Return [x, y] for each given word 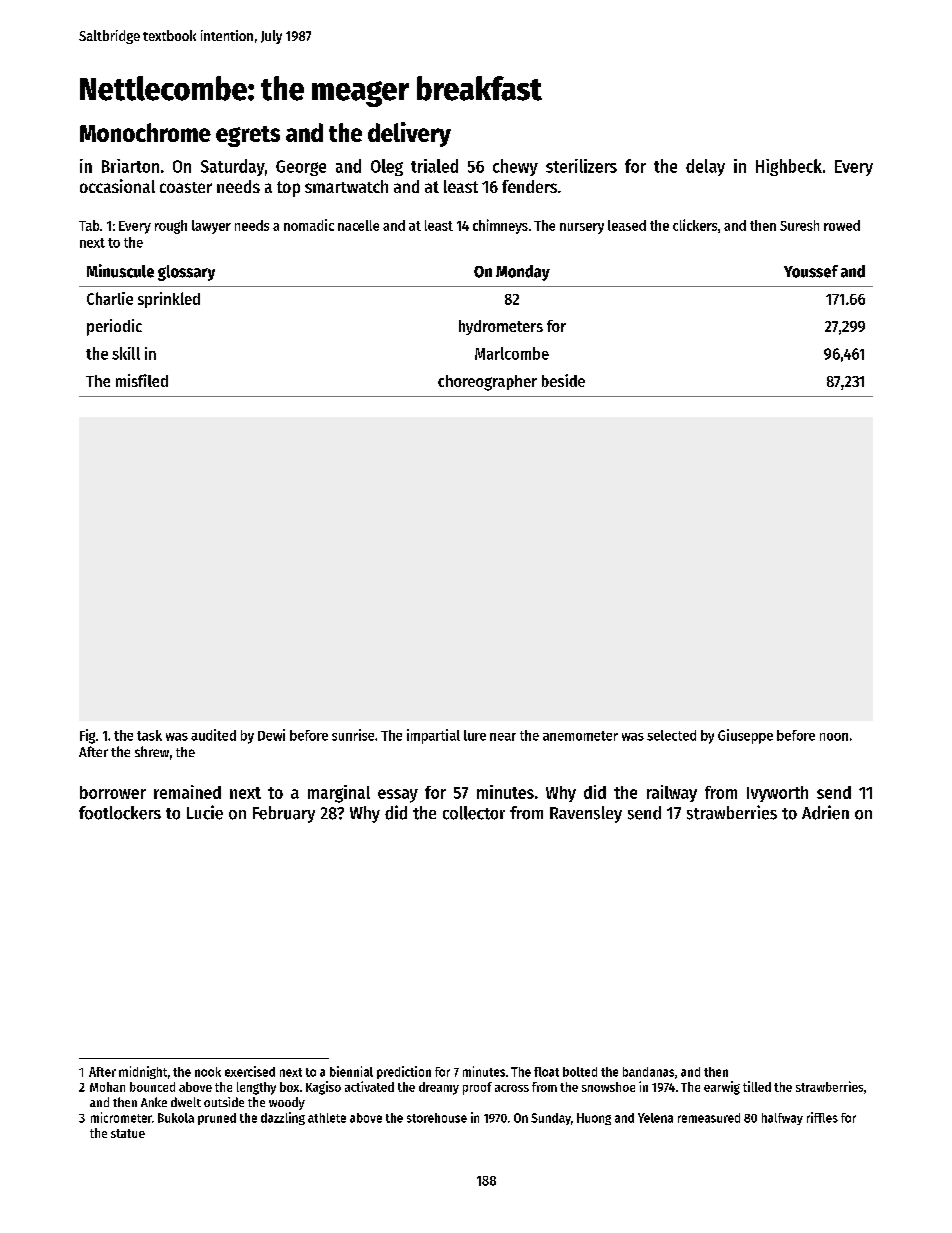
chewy [515, 167]
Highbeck [789, 167]
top [288, 189]
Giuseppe [745, 736]
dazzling [283, 1118]
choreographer [487, 383]
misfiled [142, 380]
